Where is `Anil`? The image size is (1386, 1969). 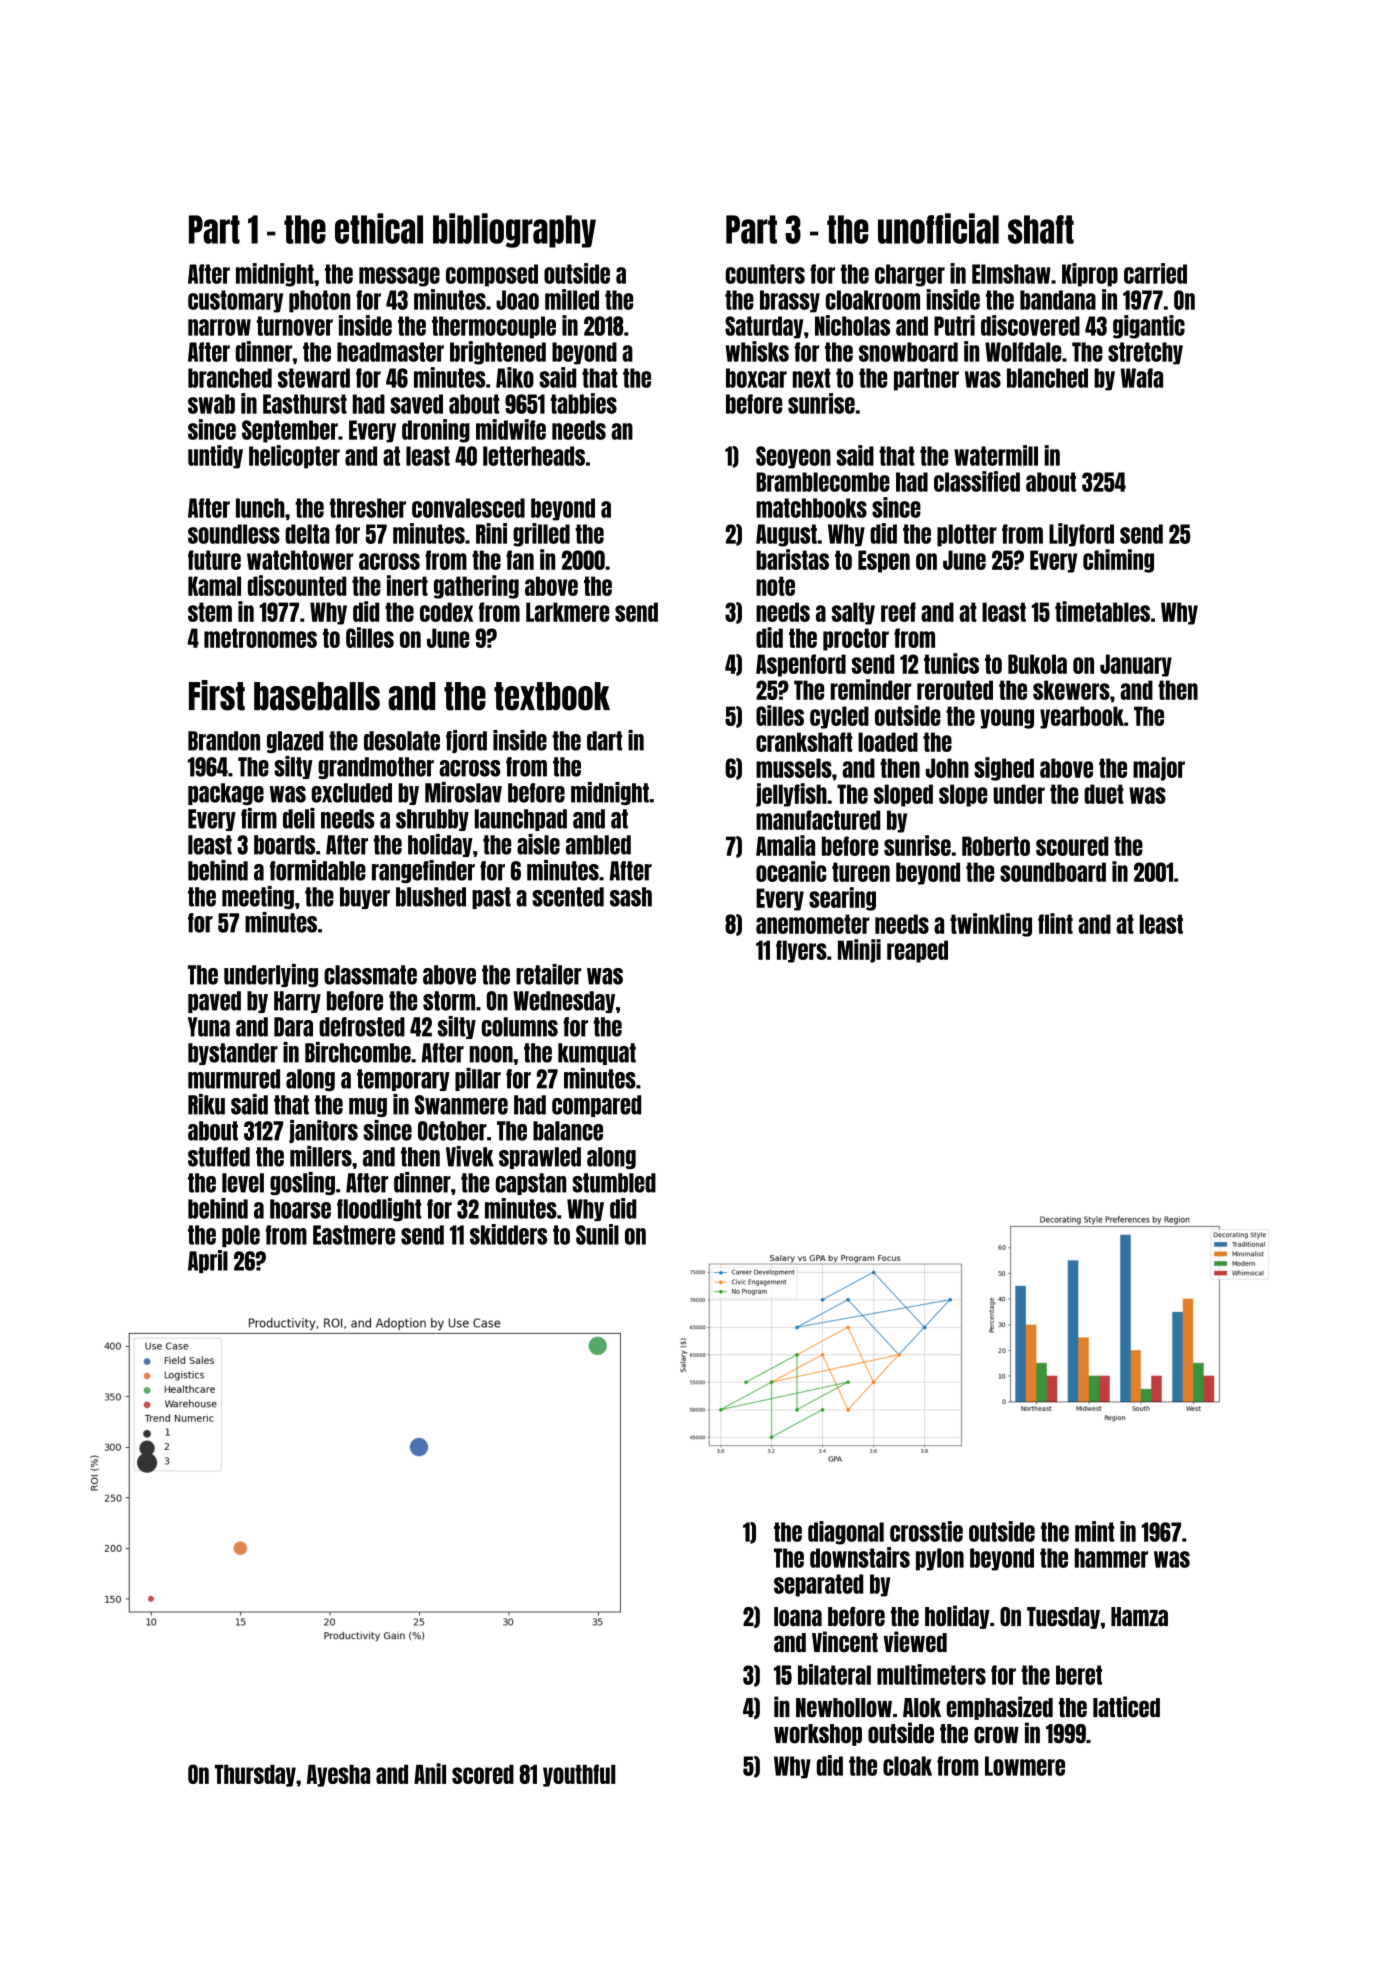
Anil is located at coordinates (430, 1773).
